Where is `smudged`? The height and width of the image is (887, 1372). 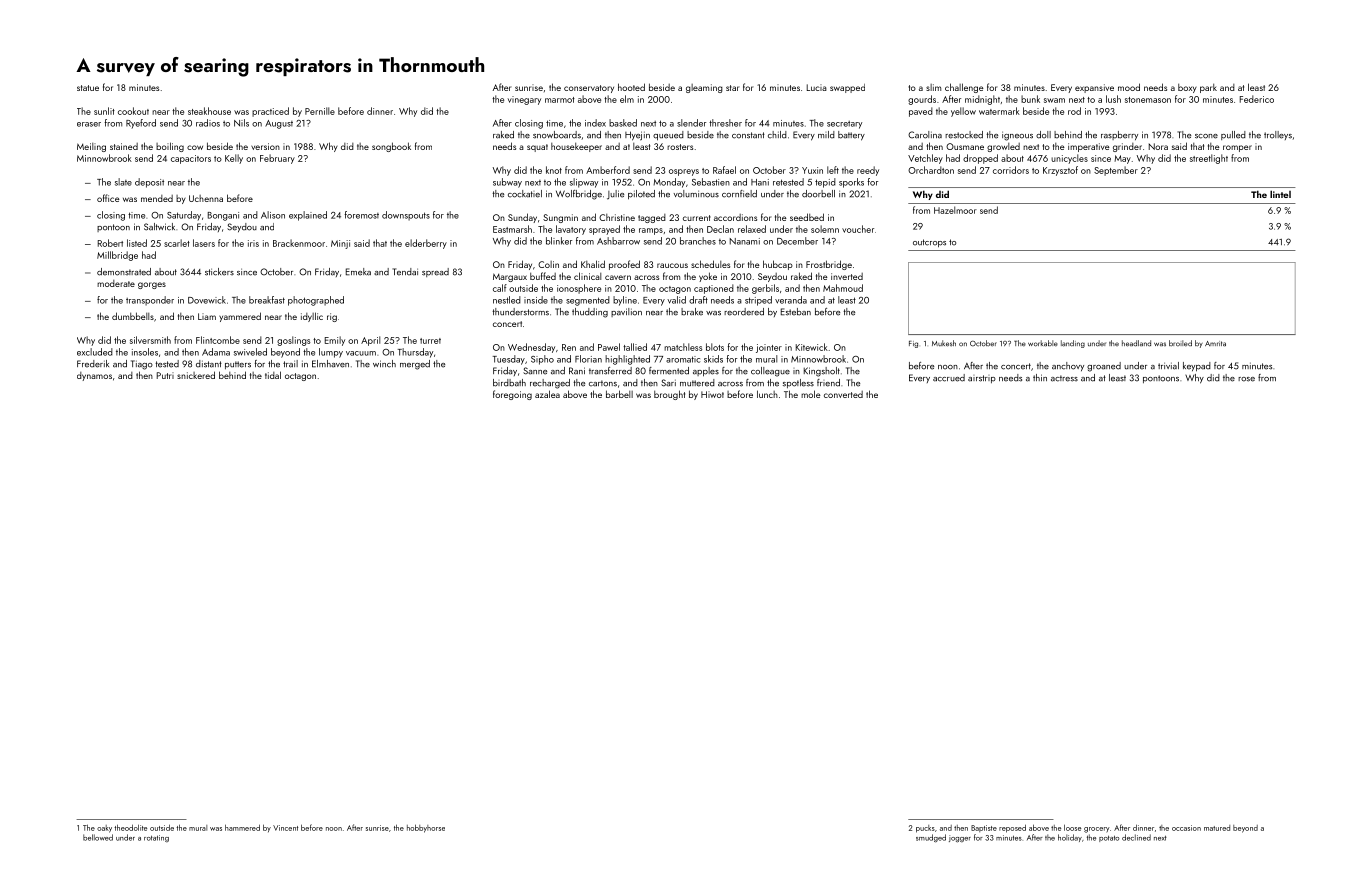 smudged is located at coordinates (931, 838).
